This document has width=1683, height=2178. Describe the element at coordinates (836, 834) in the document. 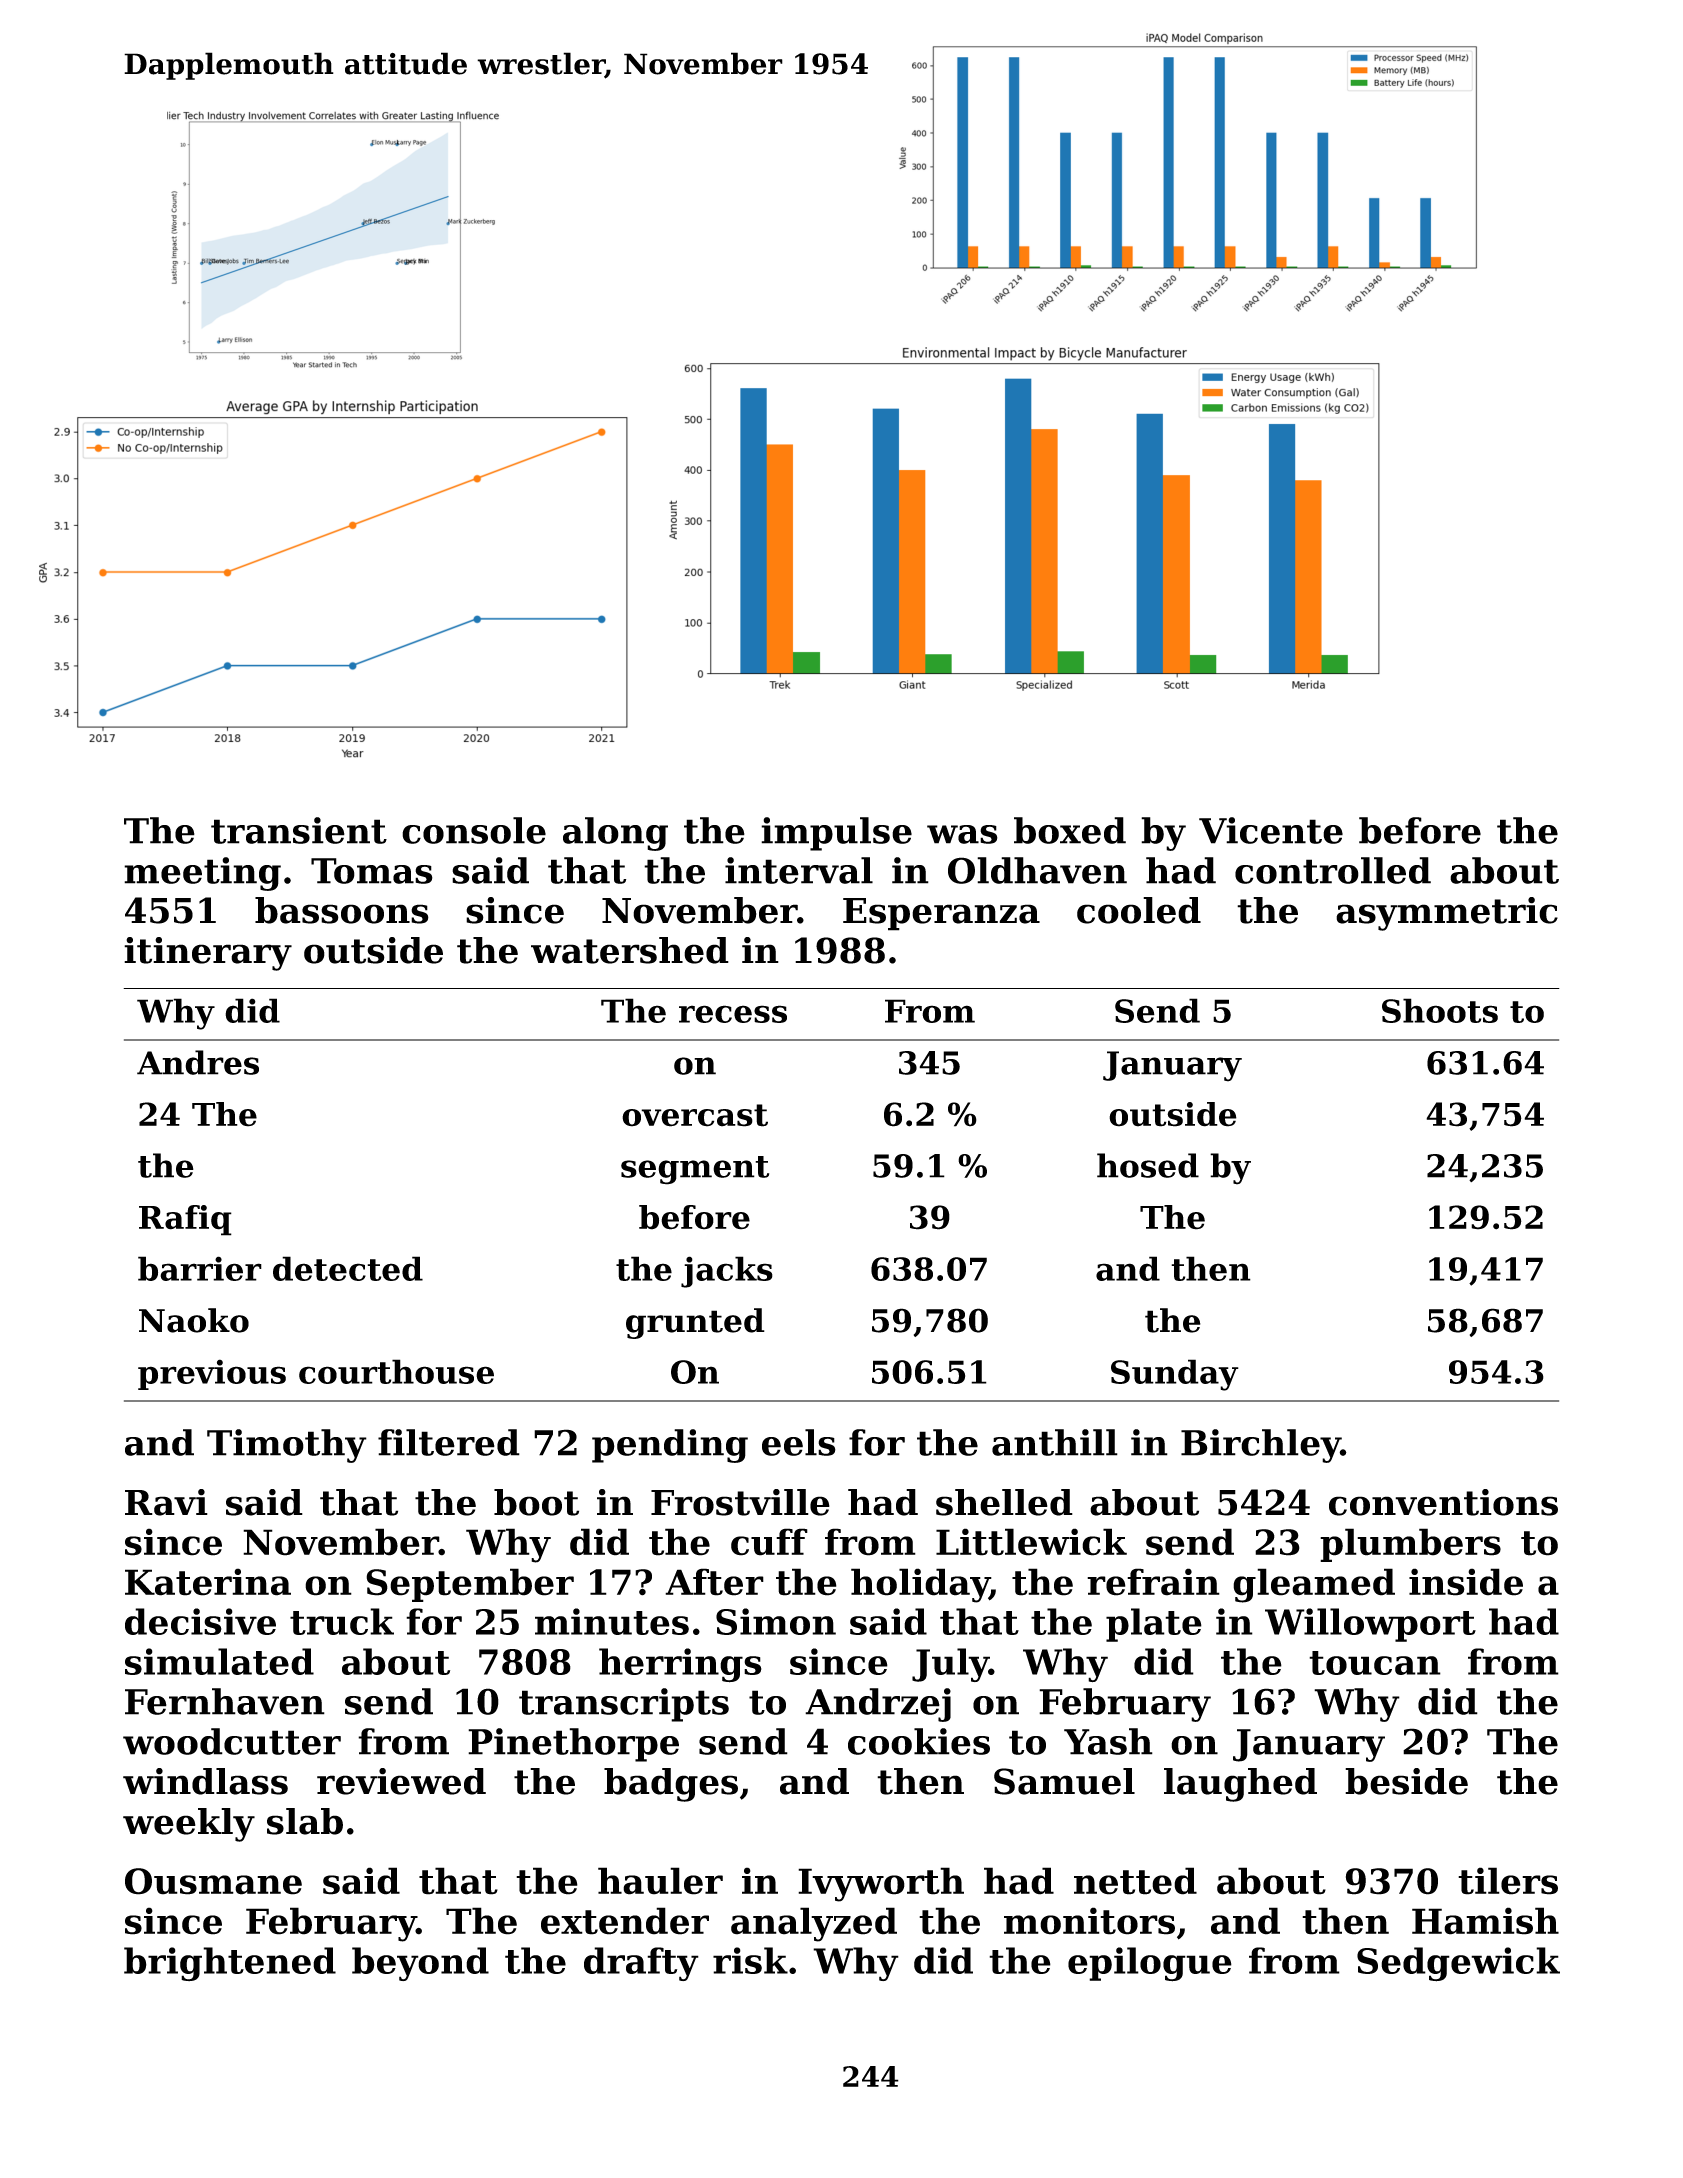

I see `impulse` at that location.
